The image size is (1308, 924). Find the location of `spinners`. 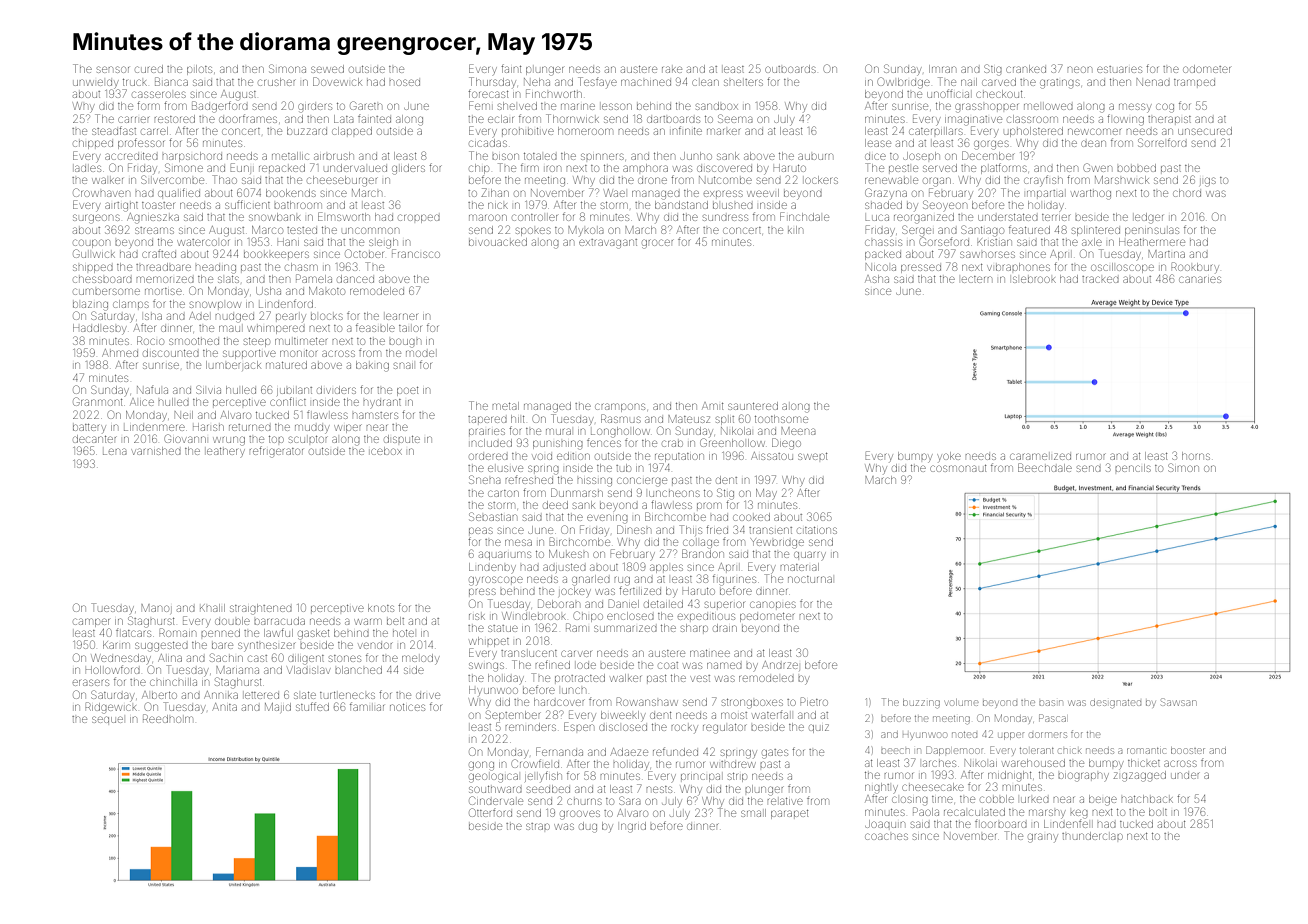

spinners is located at coordinates (602, 156).
